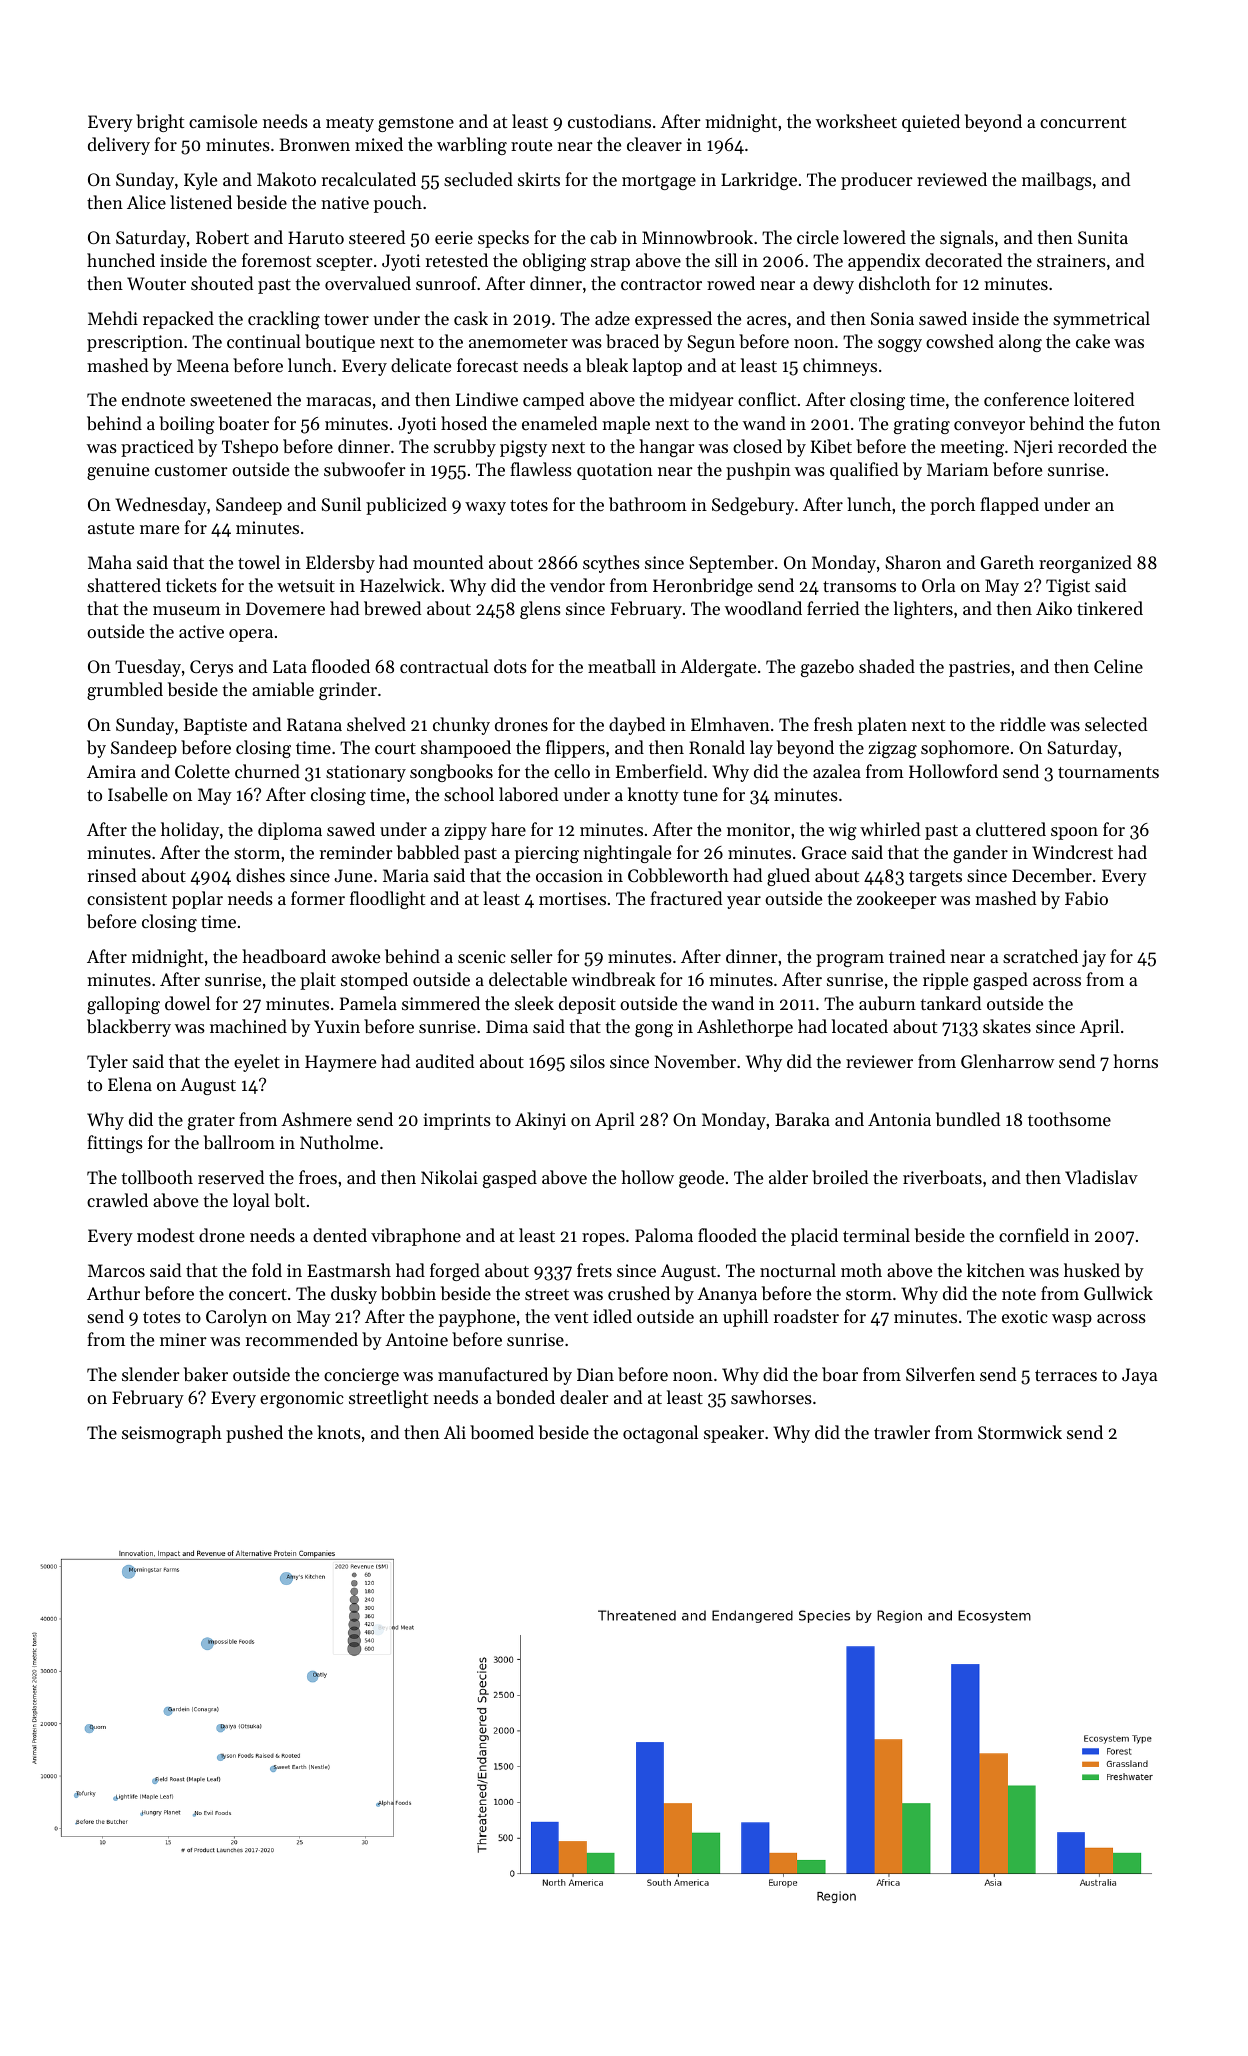 The height and width of the image is (2056, 1248). I want to click on Carolyn, so click(236, 1318).
